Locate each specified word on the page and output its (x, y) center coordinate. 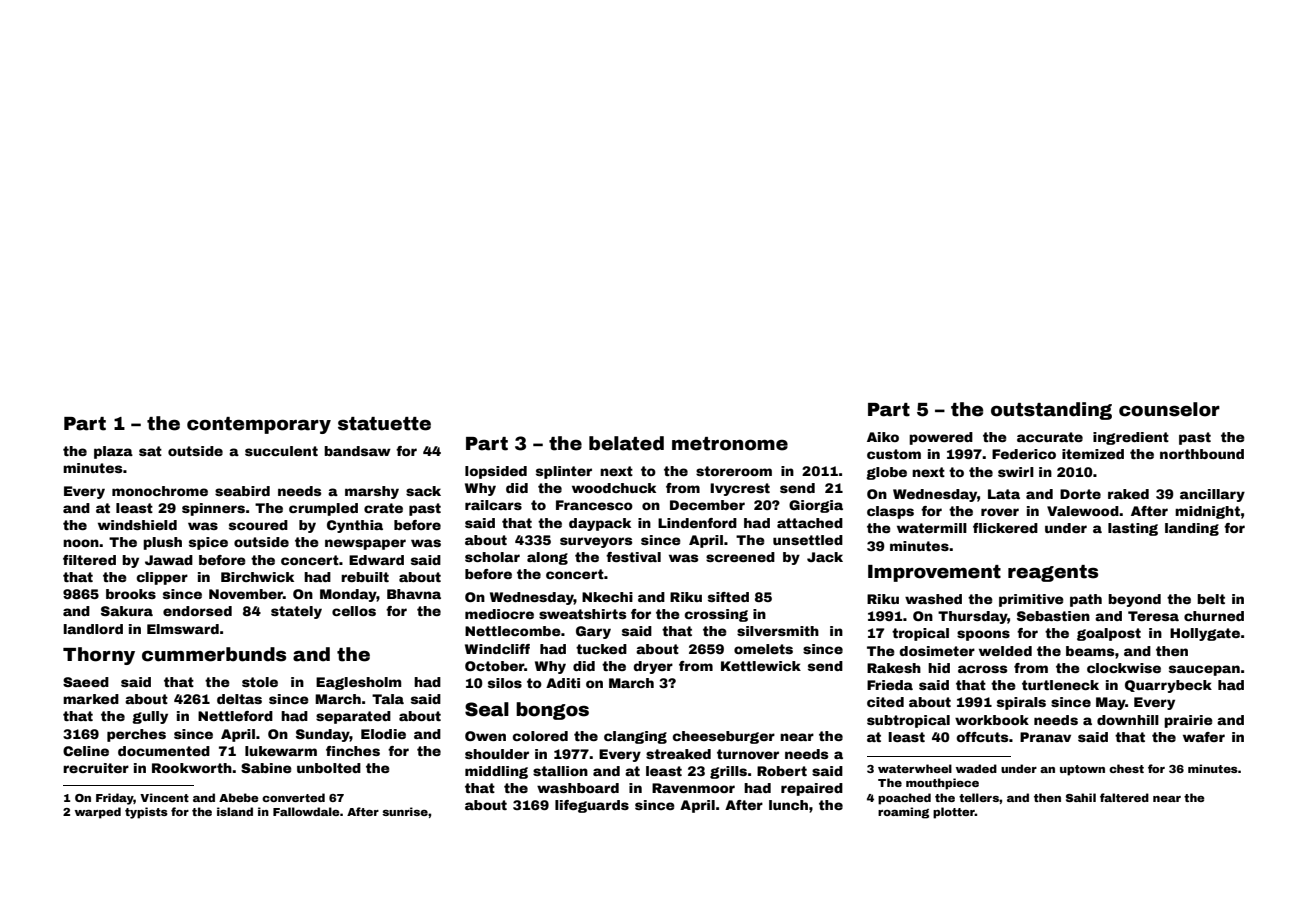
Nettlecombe (513, 631)
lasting (1133, 529)
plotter (954, 813)
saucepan (1204, 670)
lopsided (496, 472)
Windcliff (497, 649)
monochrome (160, 491)
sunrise (405, 811)
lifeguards (592, 806)
